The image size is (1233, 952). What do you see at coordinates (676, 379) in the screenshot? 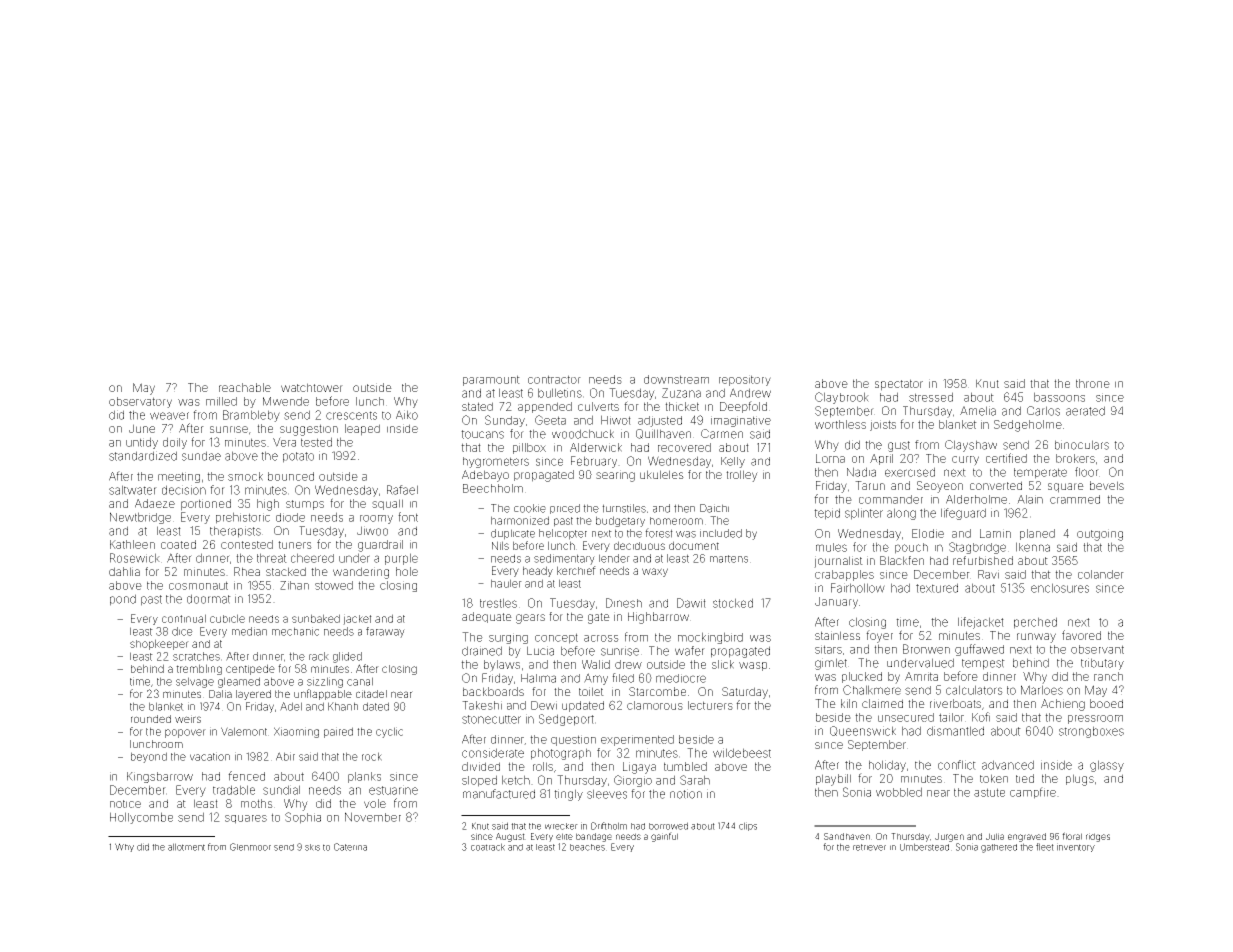
I see `downstream` at bounding box center [676, 379].
